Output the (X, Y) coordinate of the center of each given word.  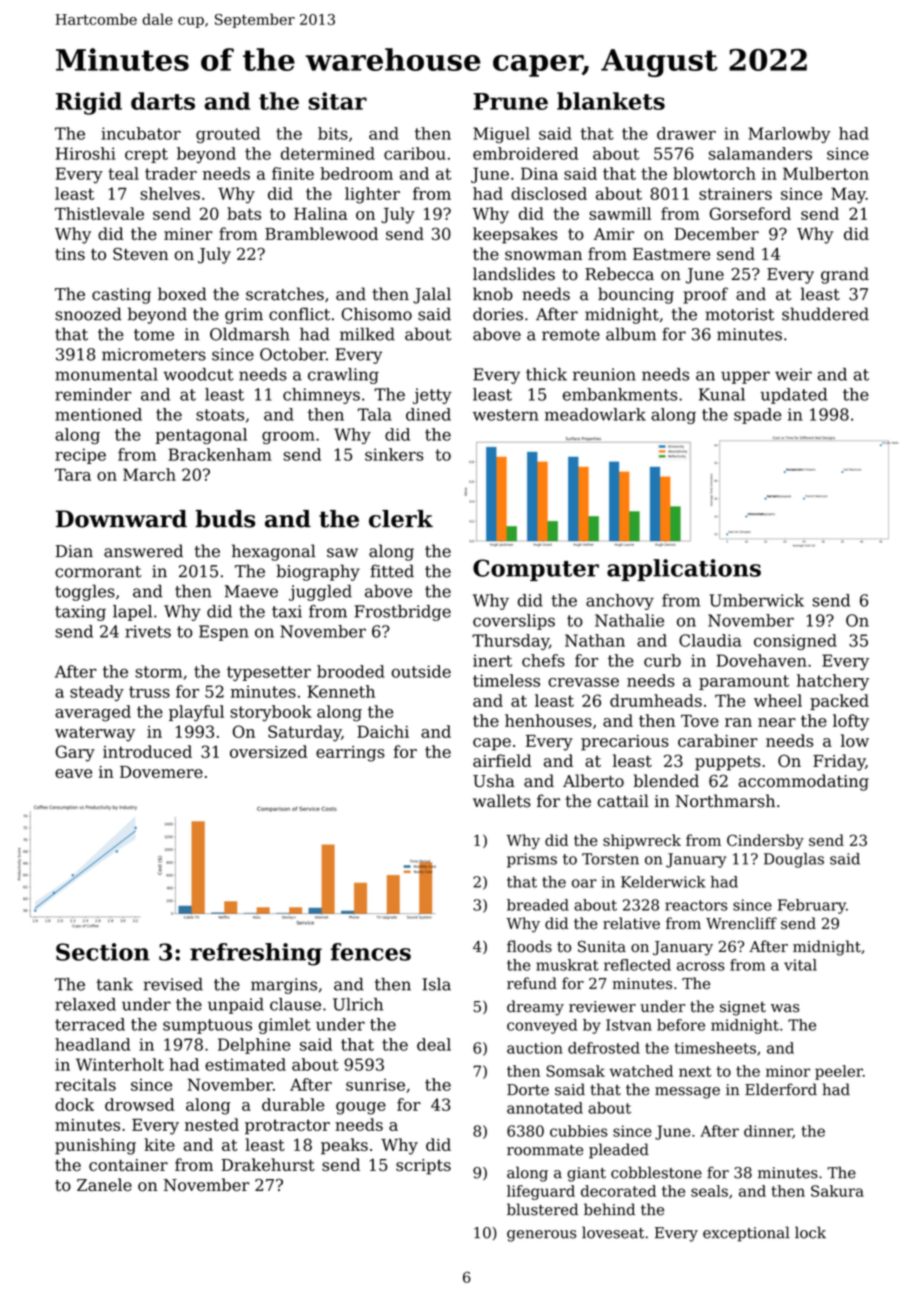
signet (743, 1008)
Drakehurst (268, 1164)
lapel (132, 613)
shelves (170, 193)
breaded (538, 905)
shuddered (825, 314)
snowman (543, 256)
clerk (401, 519)
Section (103, 952)
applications (684, 570)
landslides (514, 274)
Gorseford (750, 213)
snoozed (88, 314)
